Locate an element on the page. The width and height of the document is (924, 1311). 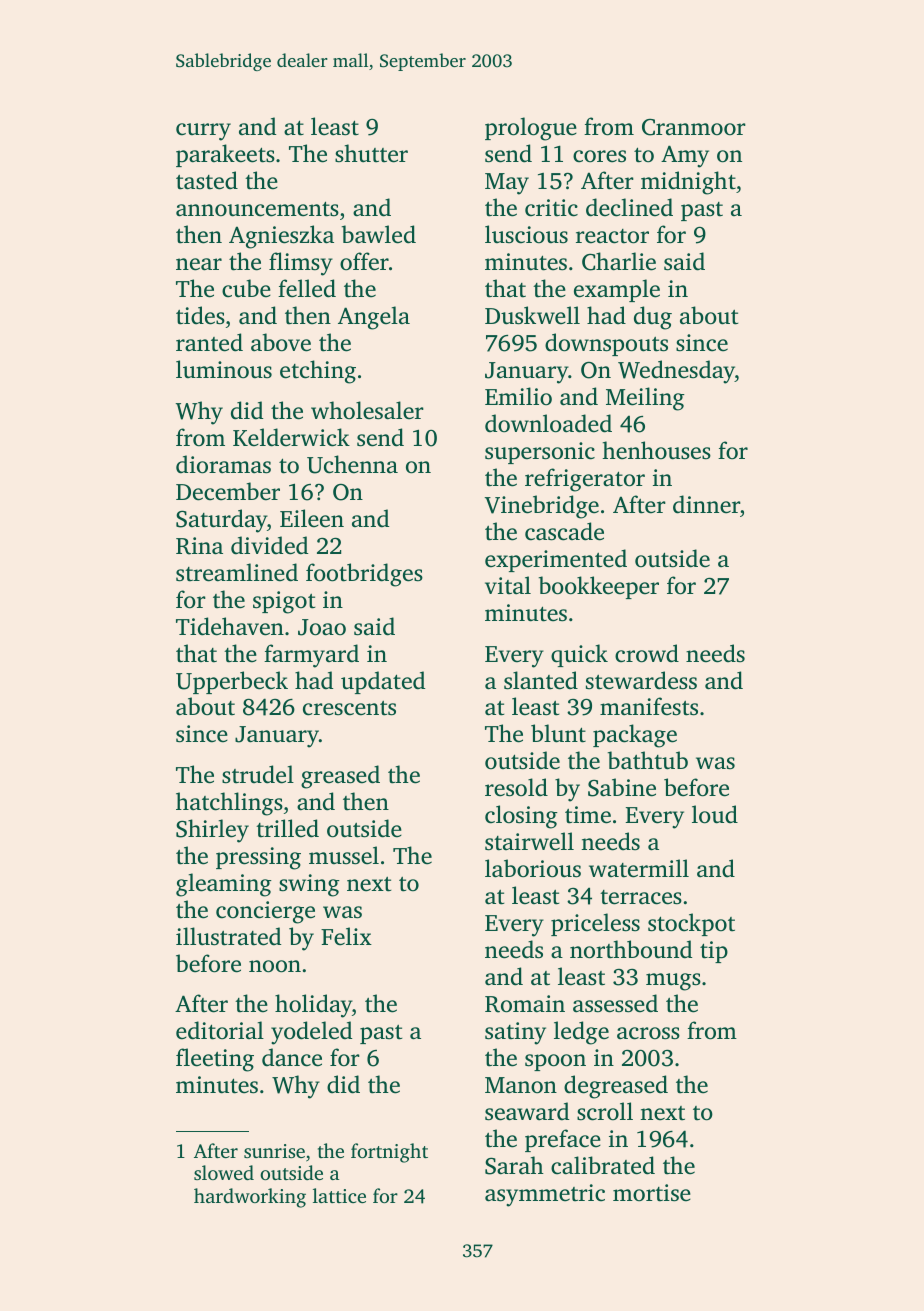
critic is located at coordinates (551, 208).
